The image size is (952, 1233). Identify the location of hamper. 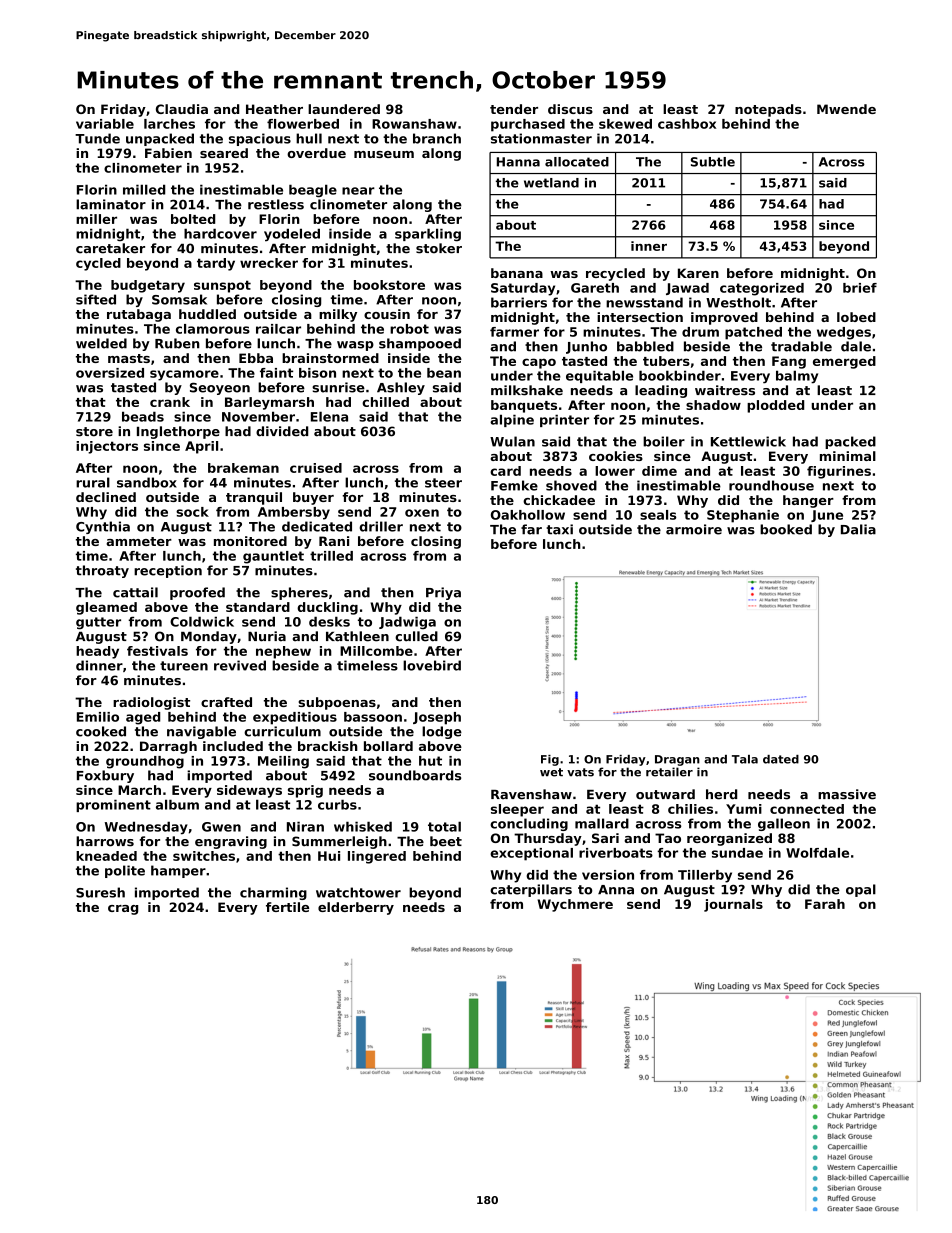
(178, 871).
